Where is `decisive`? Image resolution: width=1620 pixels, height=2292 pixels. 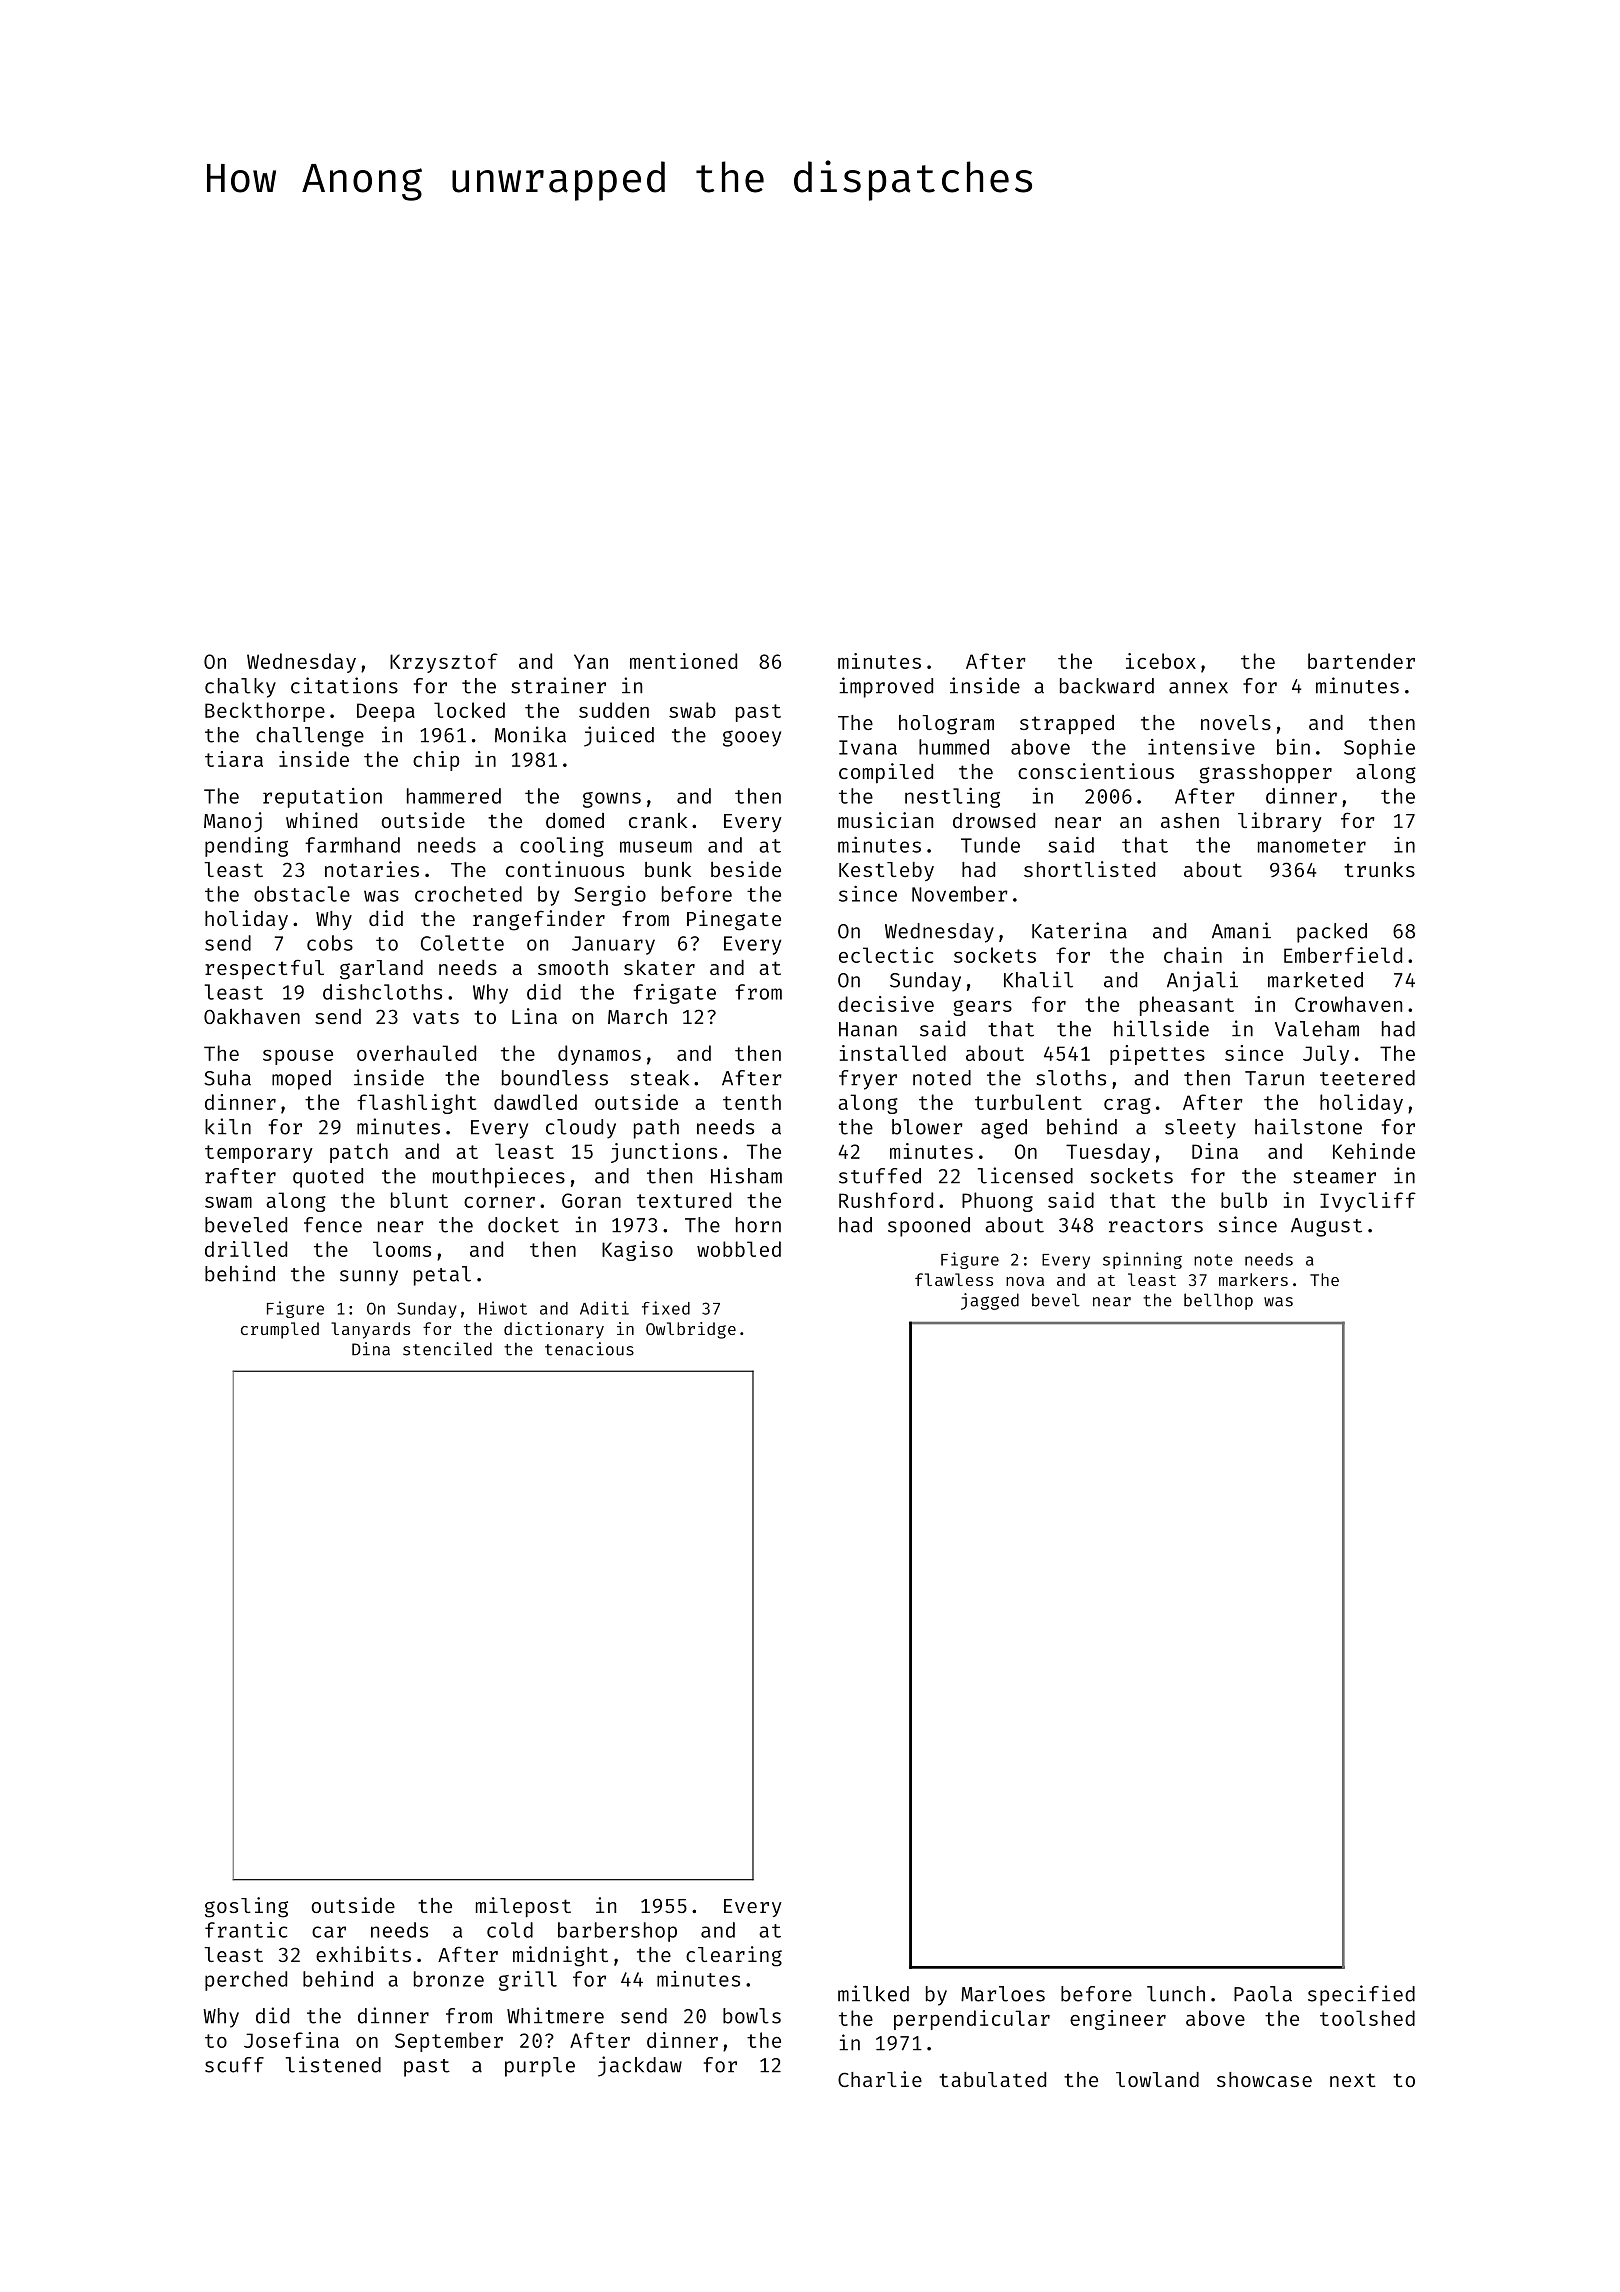
decisive is located at coordinates (886, 1004).
